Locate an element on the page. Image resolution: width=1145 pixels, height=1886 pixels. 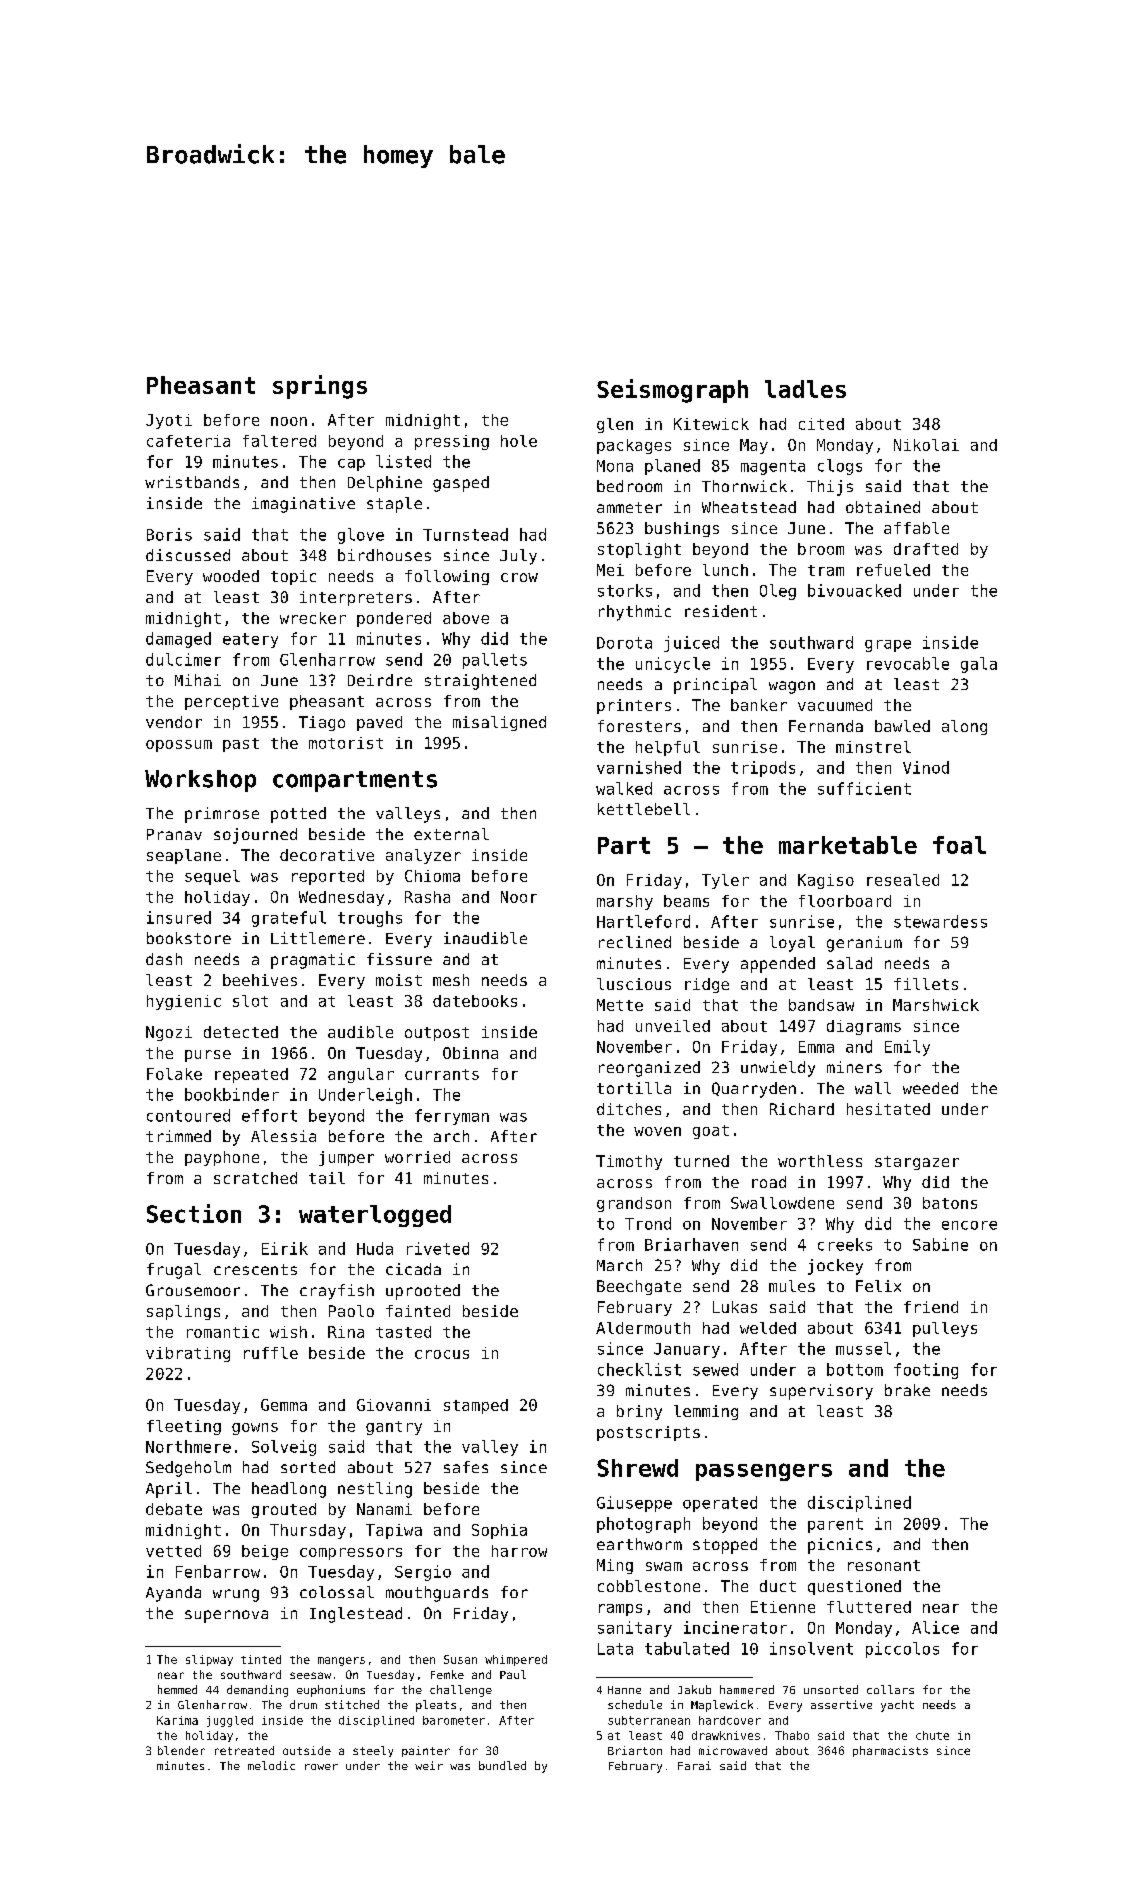
purse is located at coordinates (208, 1056).
